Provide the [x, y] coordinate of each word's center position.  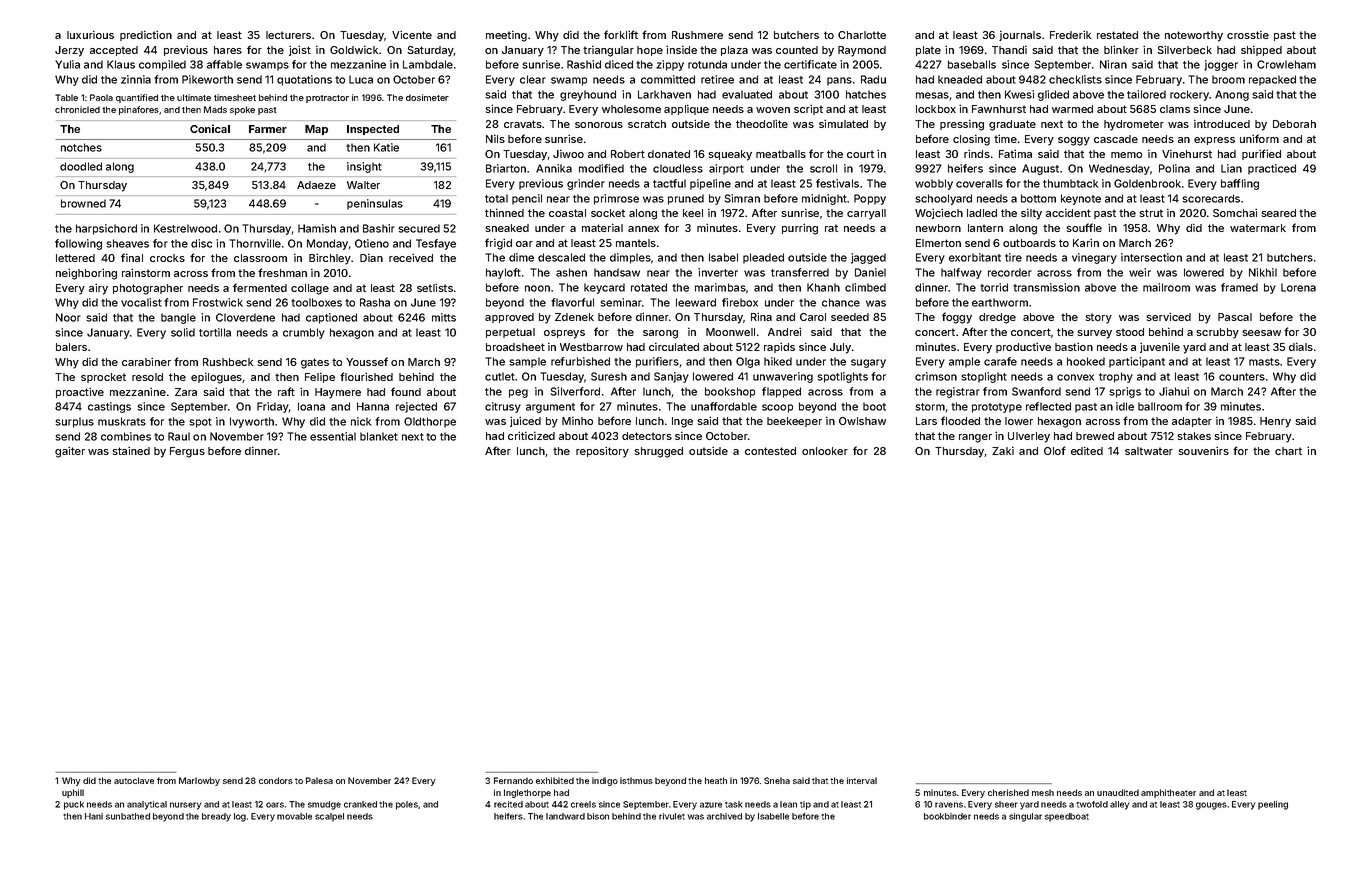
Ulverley [1029, 437]
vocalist [141, 302]
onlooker [825, 451]
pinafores [139, 110]
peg [518, 393]
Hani [94, 816]
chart [1288, 451]
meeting [506, 36]
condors [276, 780]
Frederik [1070, 34]
